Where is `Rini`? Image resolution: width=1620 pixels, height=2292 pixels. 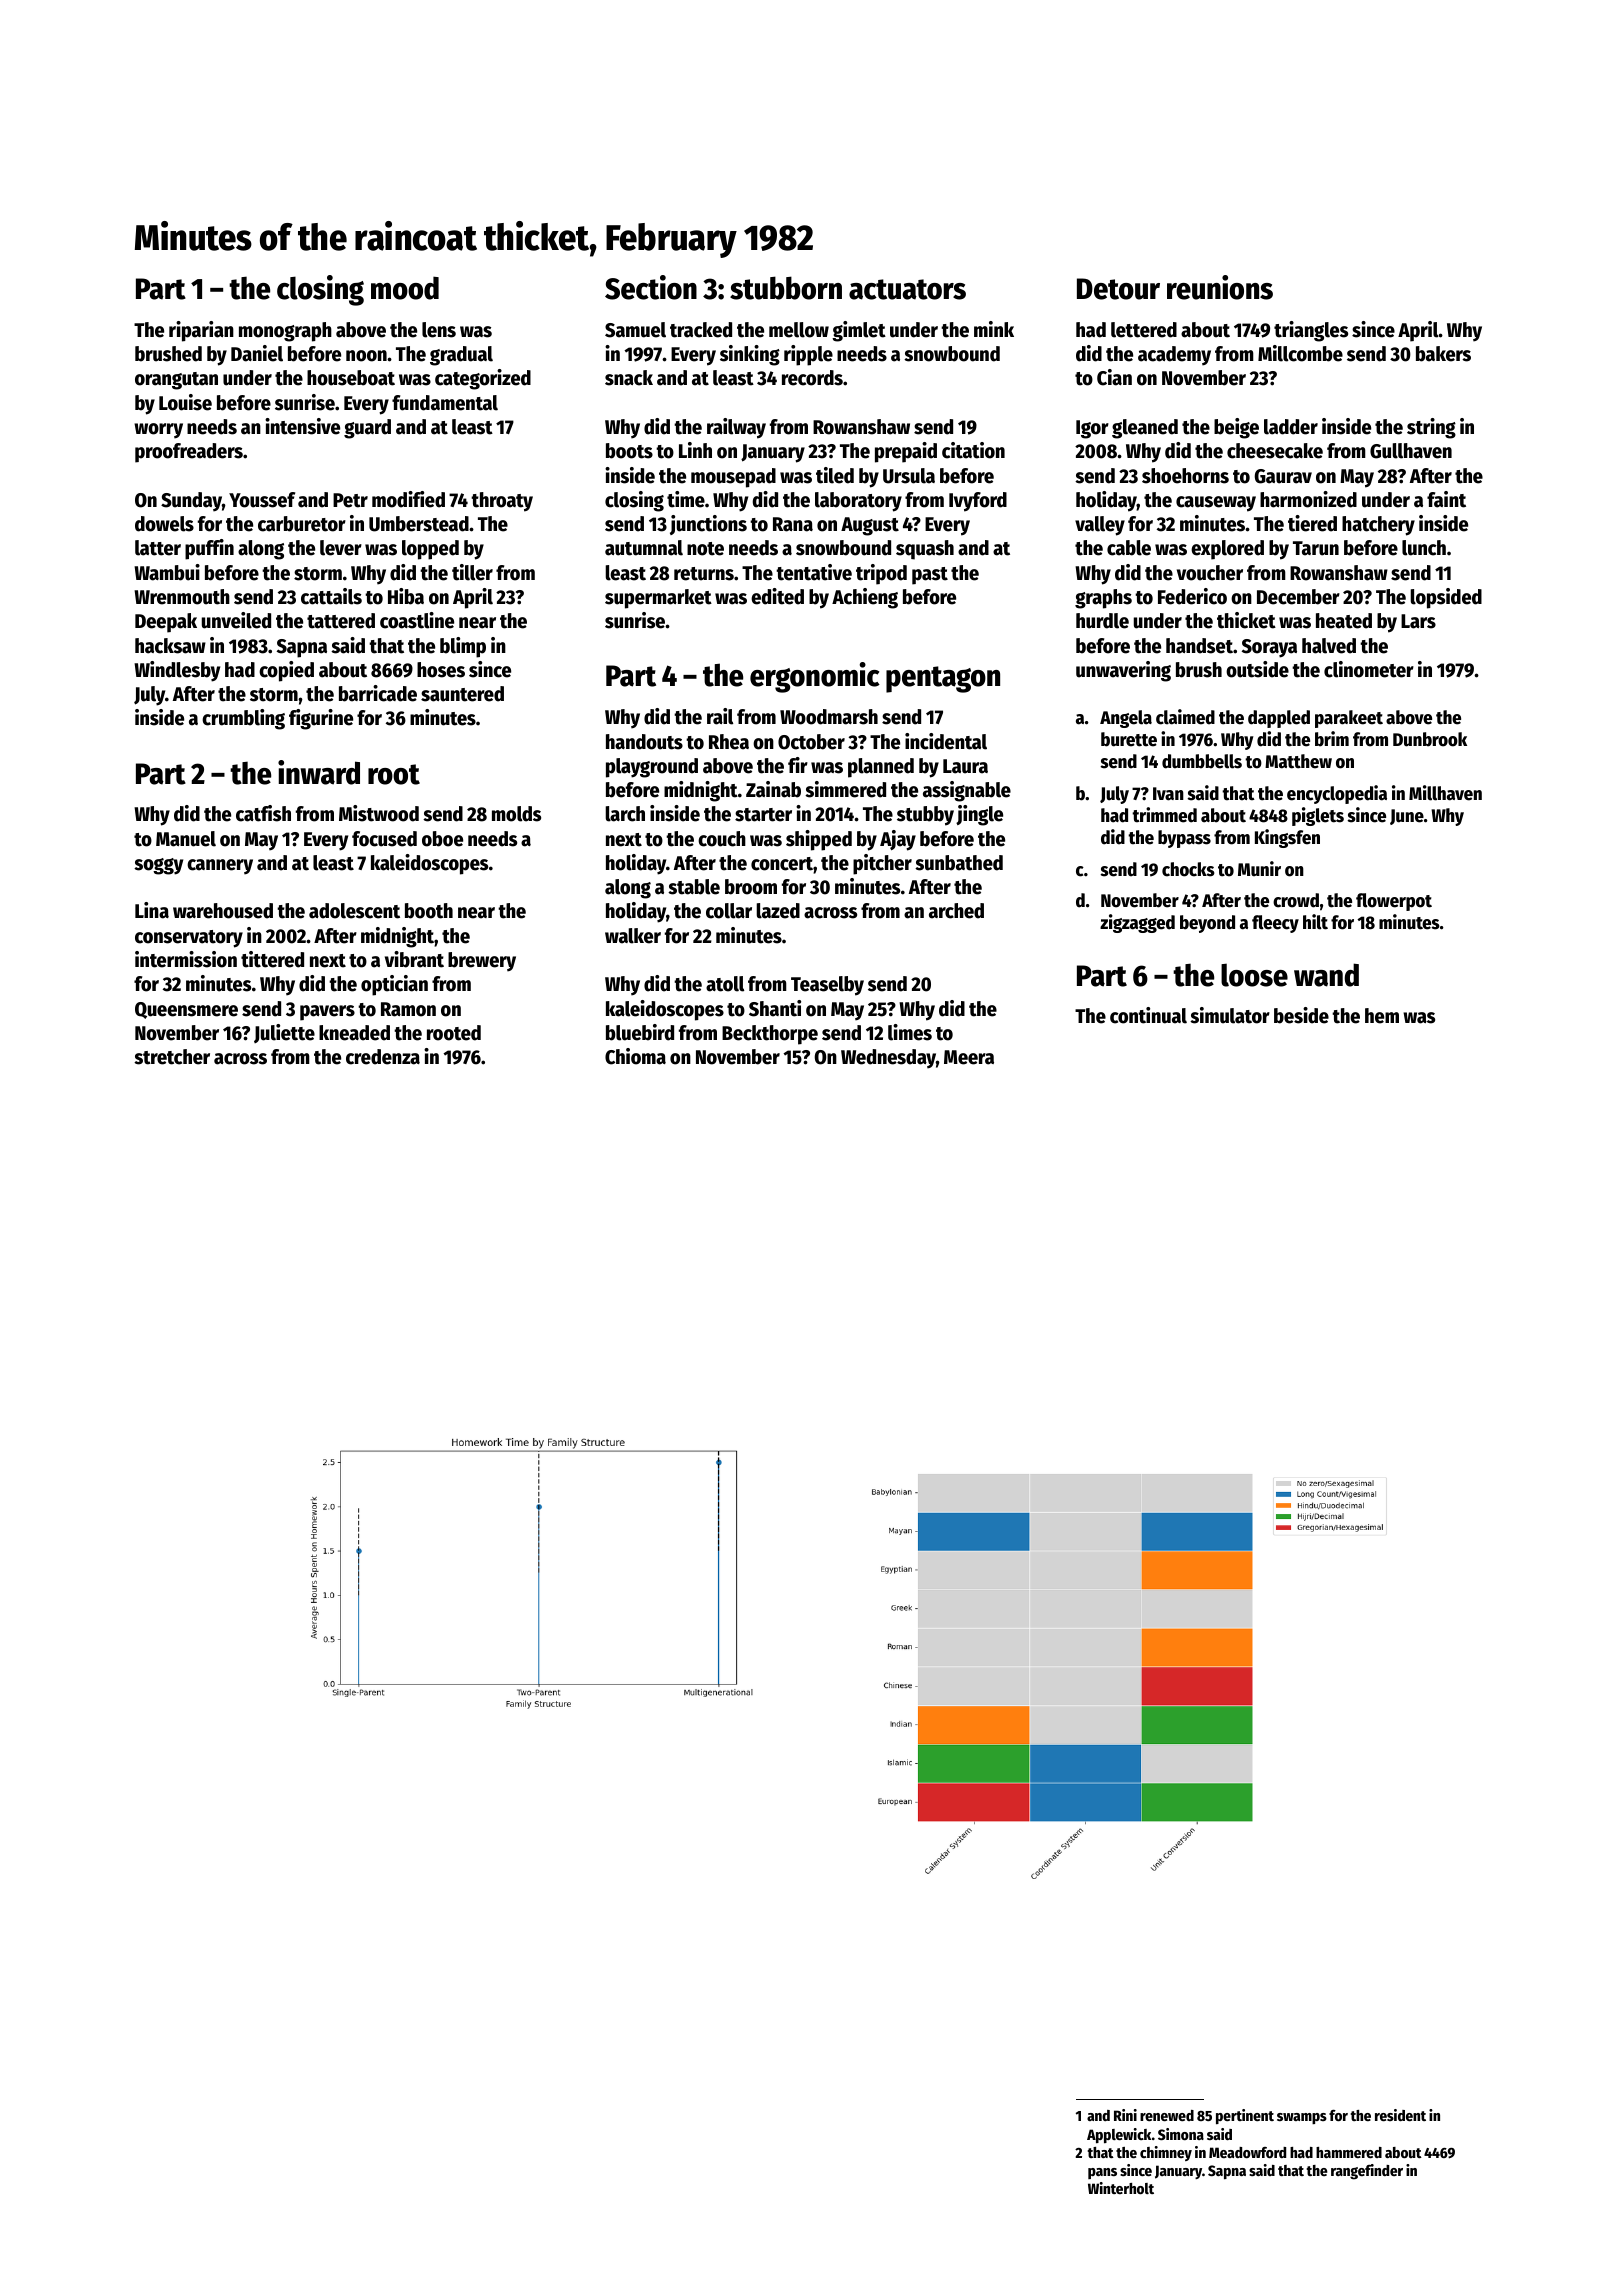 Rini is located at coordinates (1125, 2115).
